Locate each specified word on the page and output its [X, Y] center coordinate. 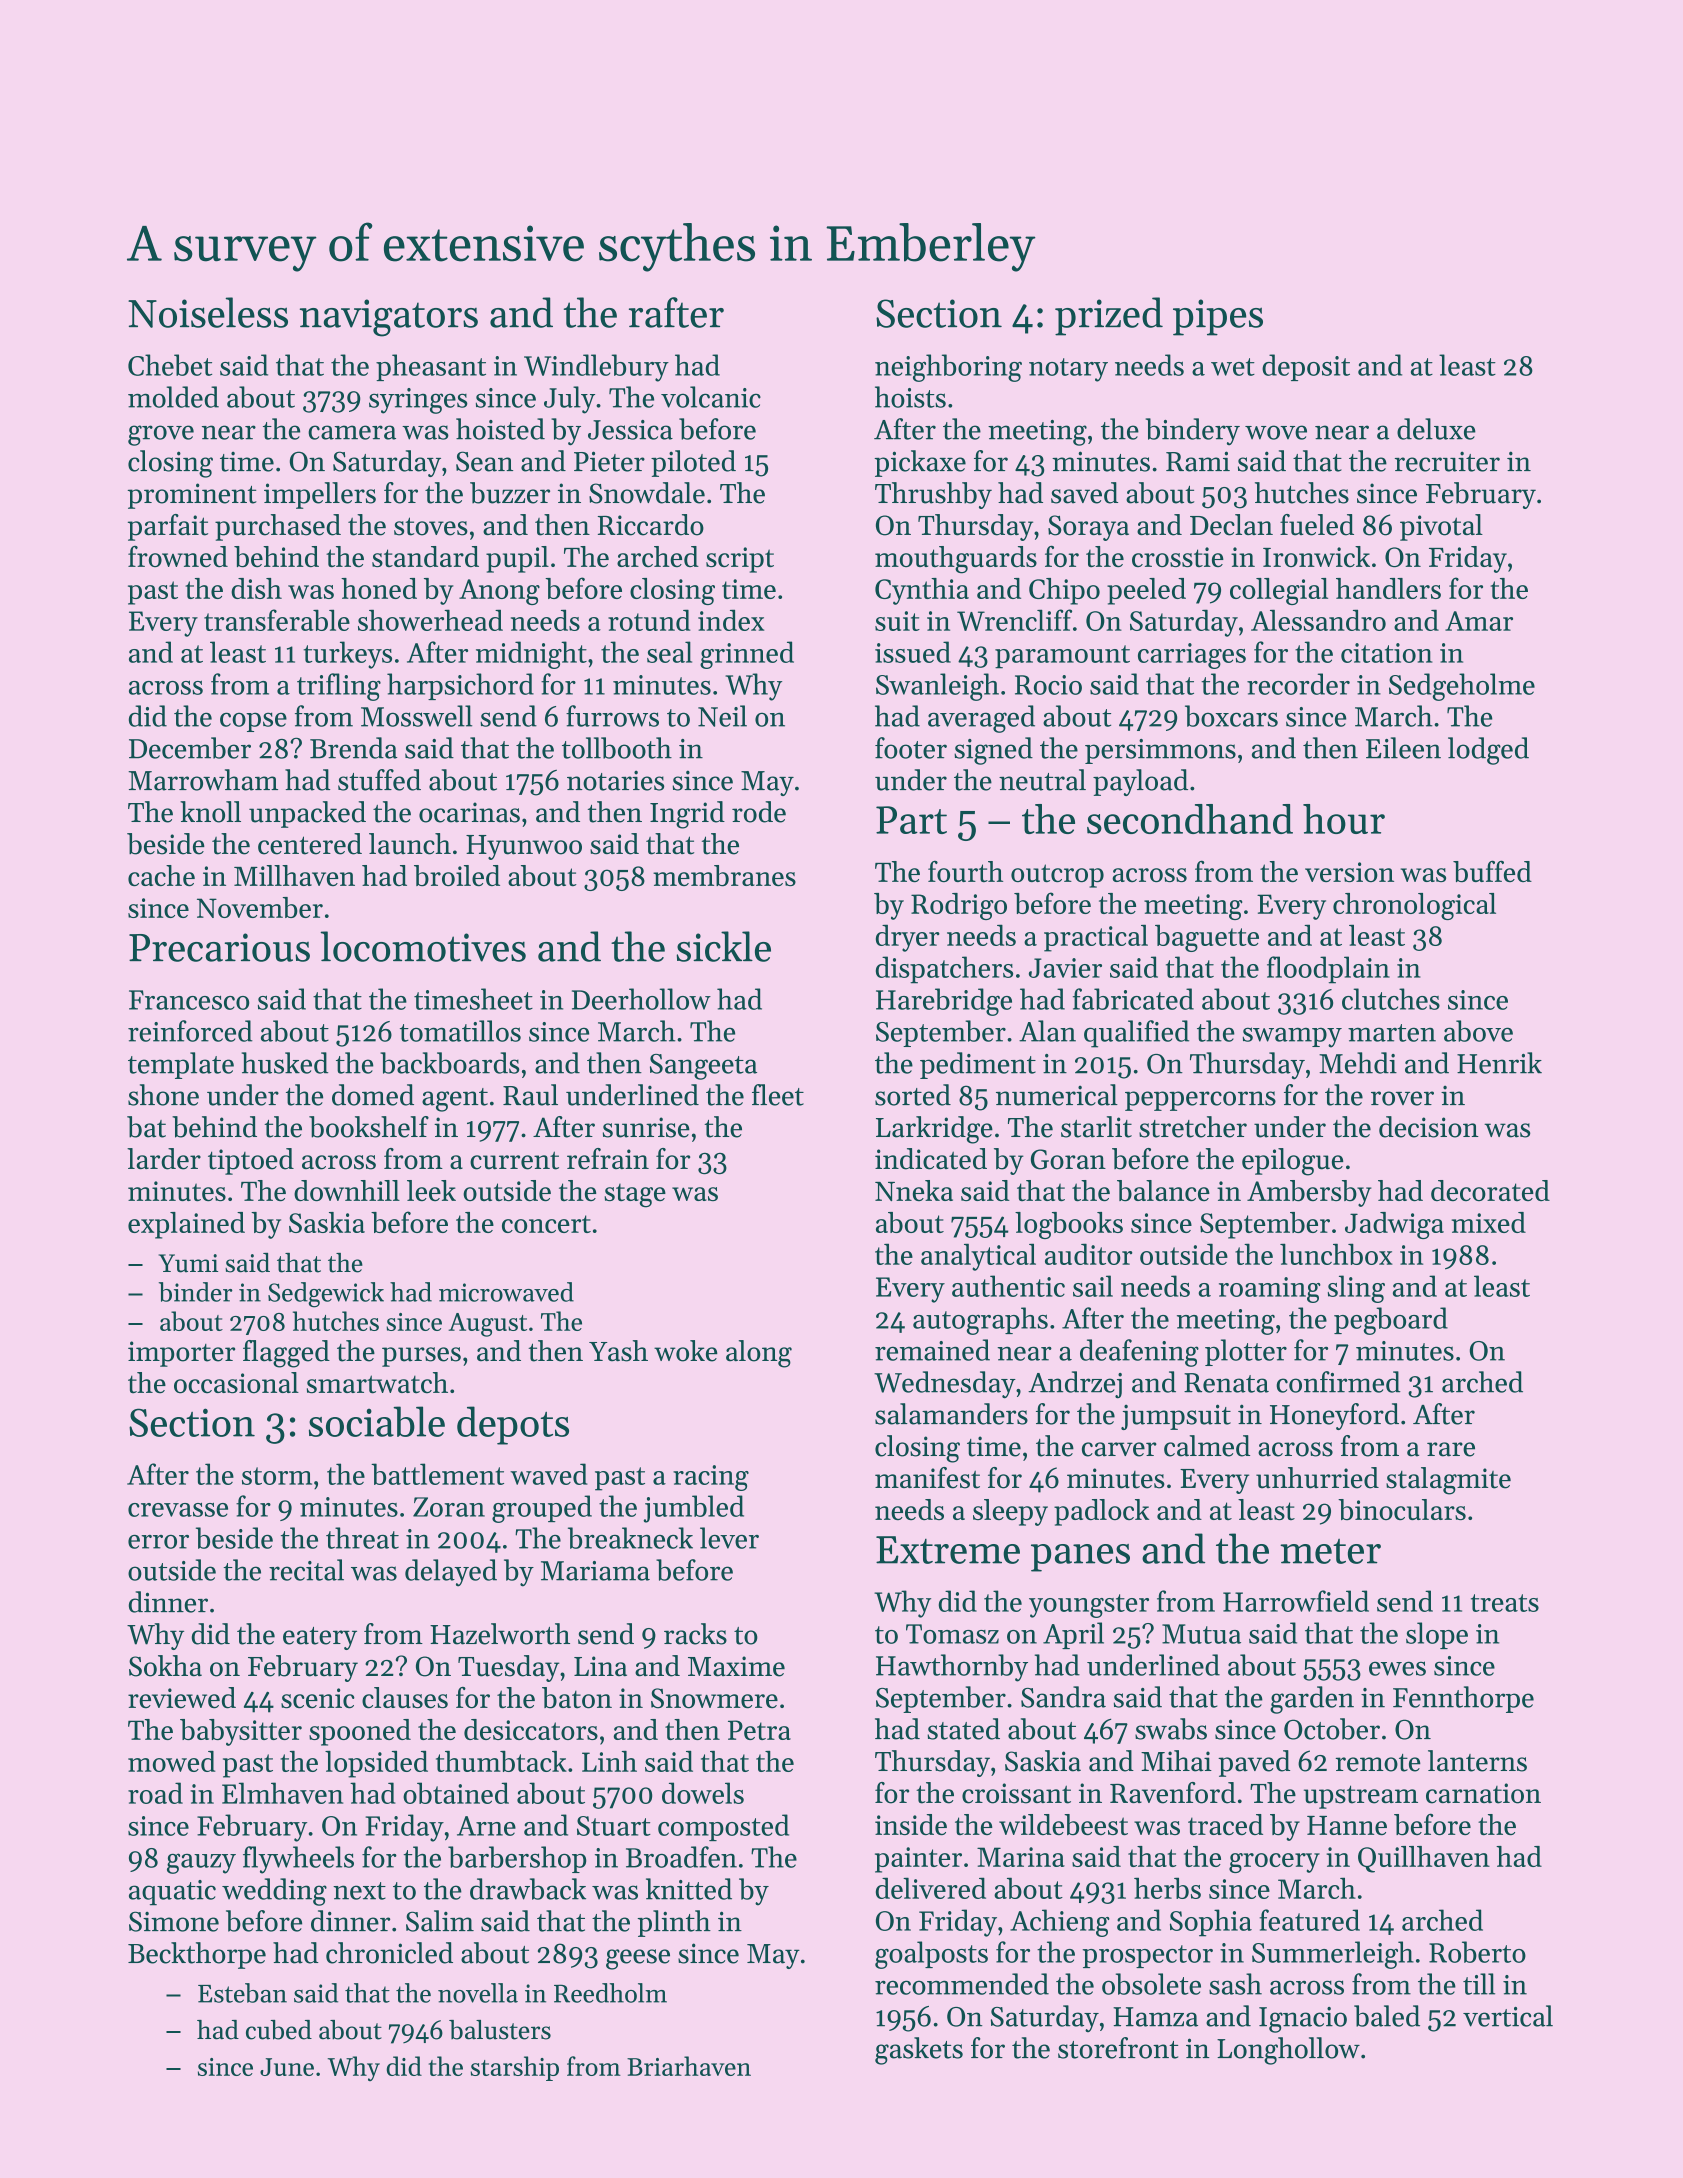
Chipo [1064, 591]
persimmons [1160, 751]
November [260, 907]
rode [759, 812]
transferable [277, 620]
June [287, 2067]
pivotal [1441, 527]
